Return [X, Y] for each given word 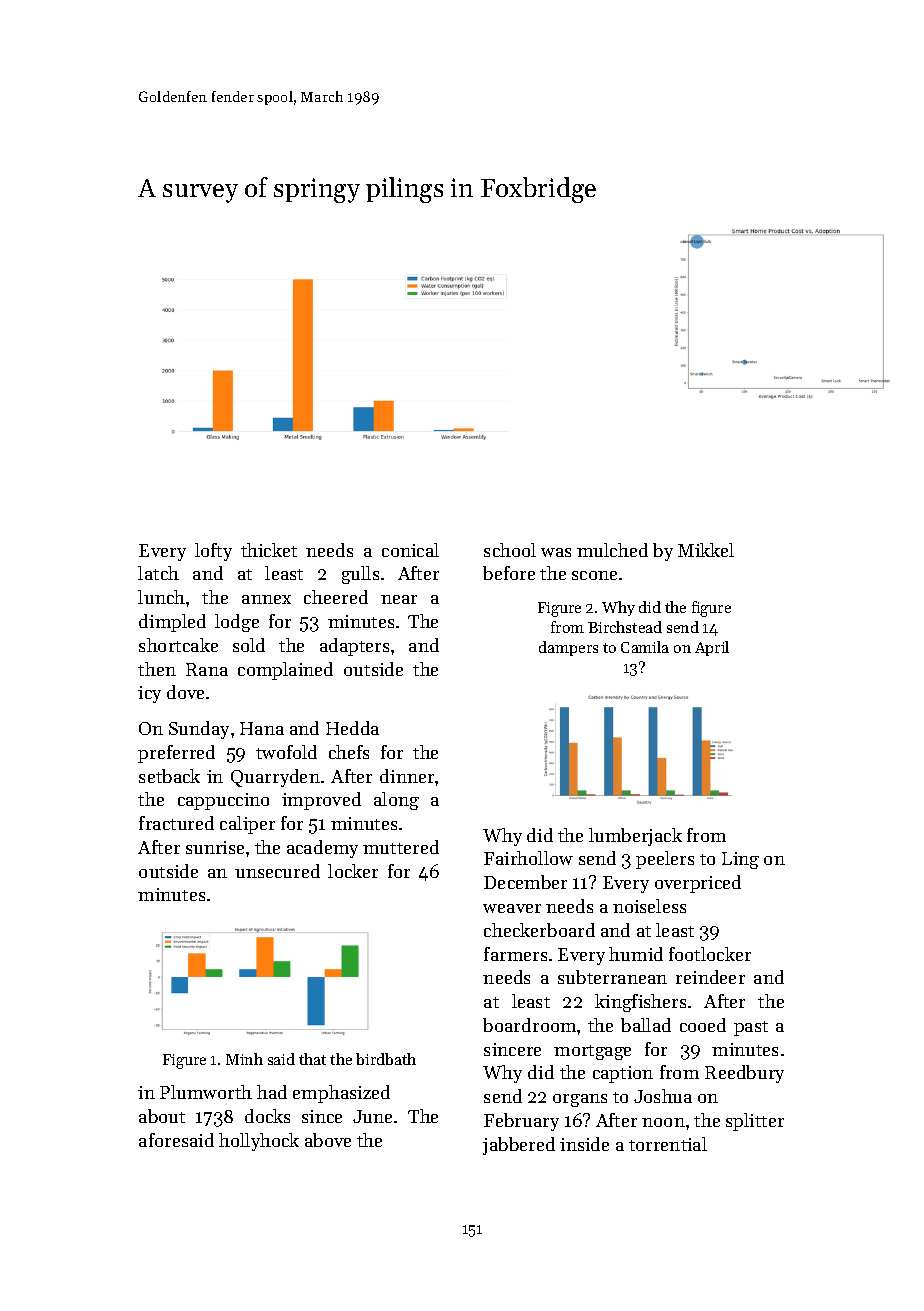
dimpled [172, 623]
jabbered [519, 1146]
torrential [668, 1144]
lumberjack [635, 837]
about [162, 1116]
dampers [568, 648]
